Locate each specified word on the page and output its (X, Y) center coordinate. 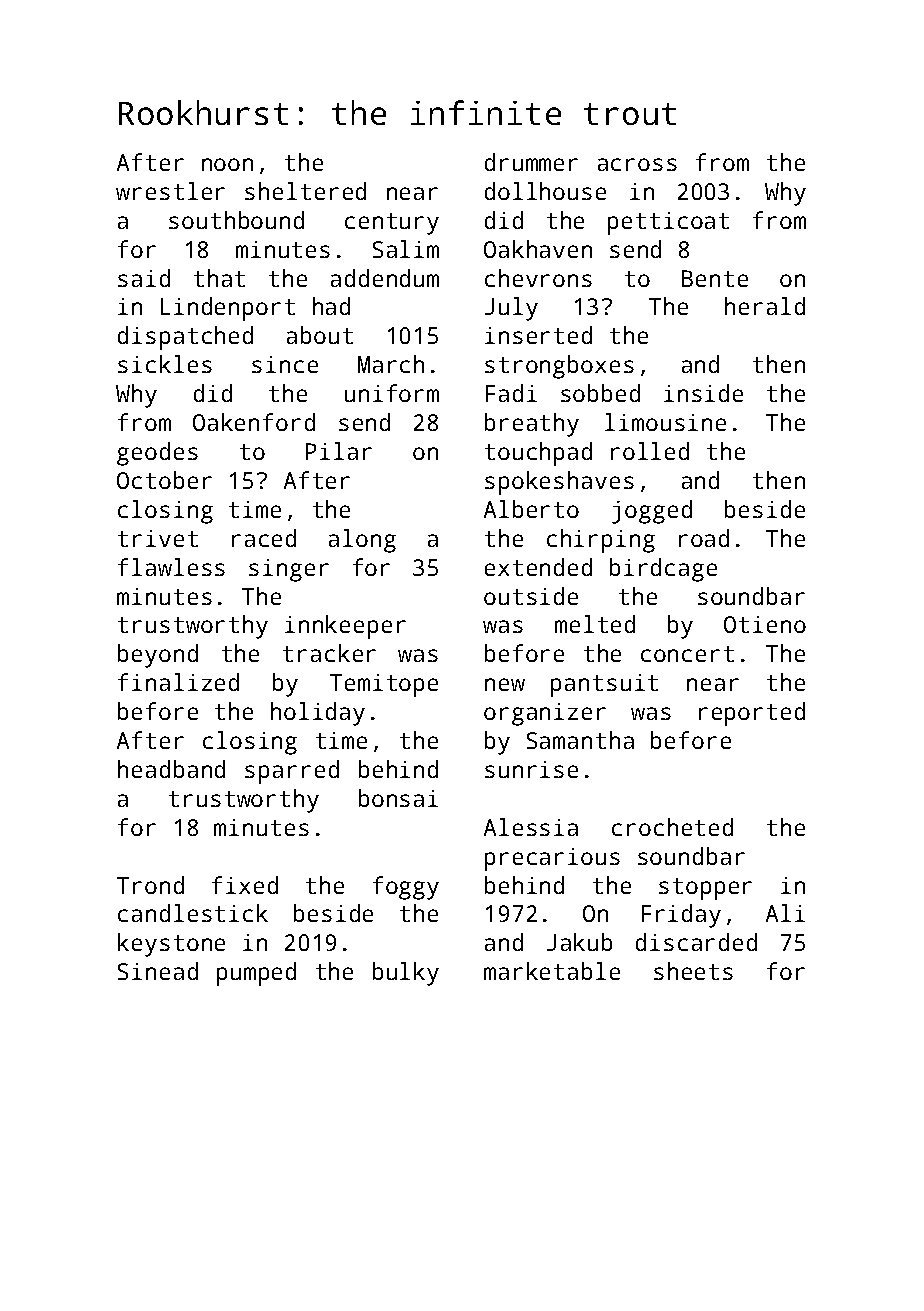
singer (289, 570)
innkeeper (345, 627)
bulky (406, 974)
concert (687, 654)
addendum (385, 278)
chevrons (538, 278)
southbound (236, 220)
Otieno (765, 624)
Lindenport (228, 309)
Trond (150, 885)
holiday (318, 714)
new (505, 684)
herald (765, 306)
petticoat (668, 223)
